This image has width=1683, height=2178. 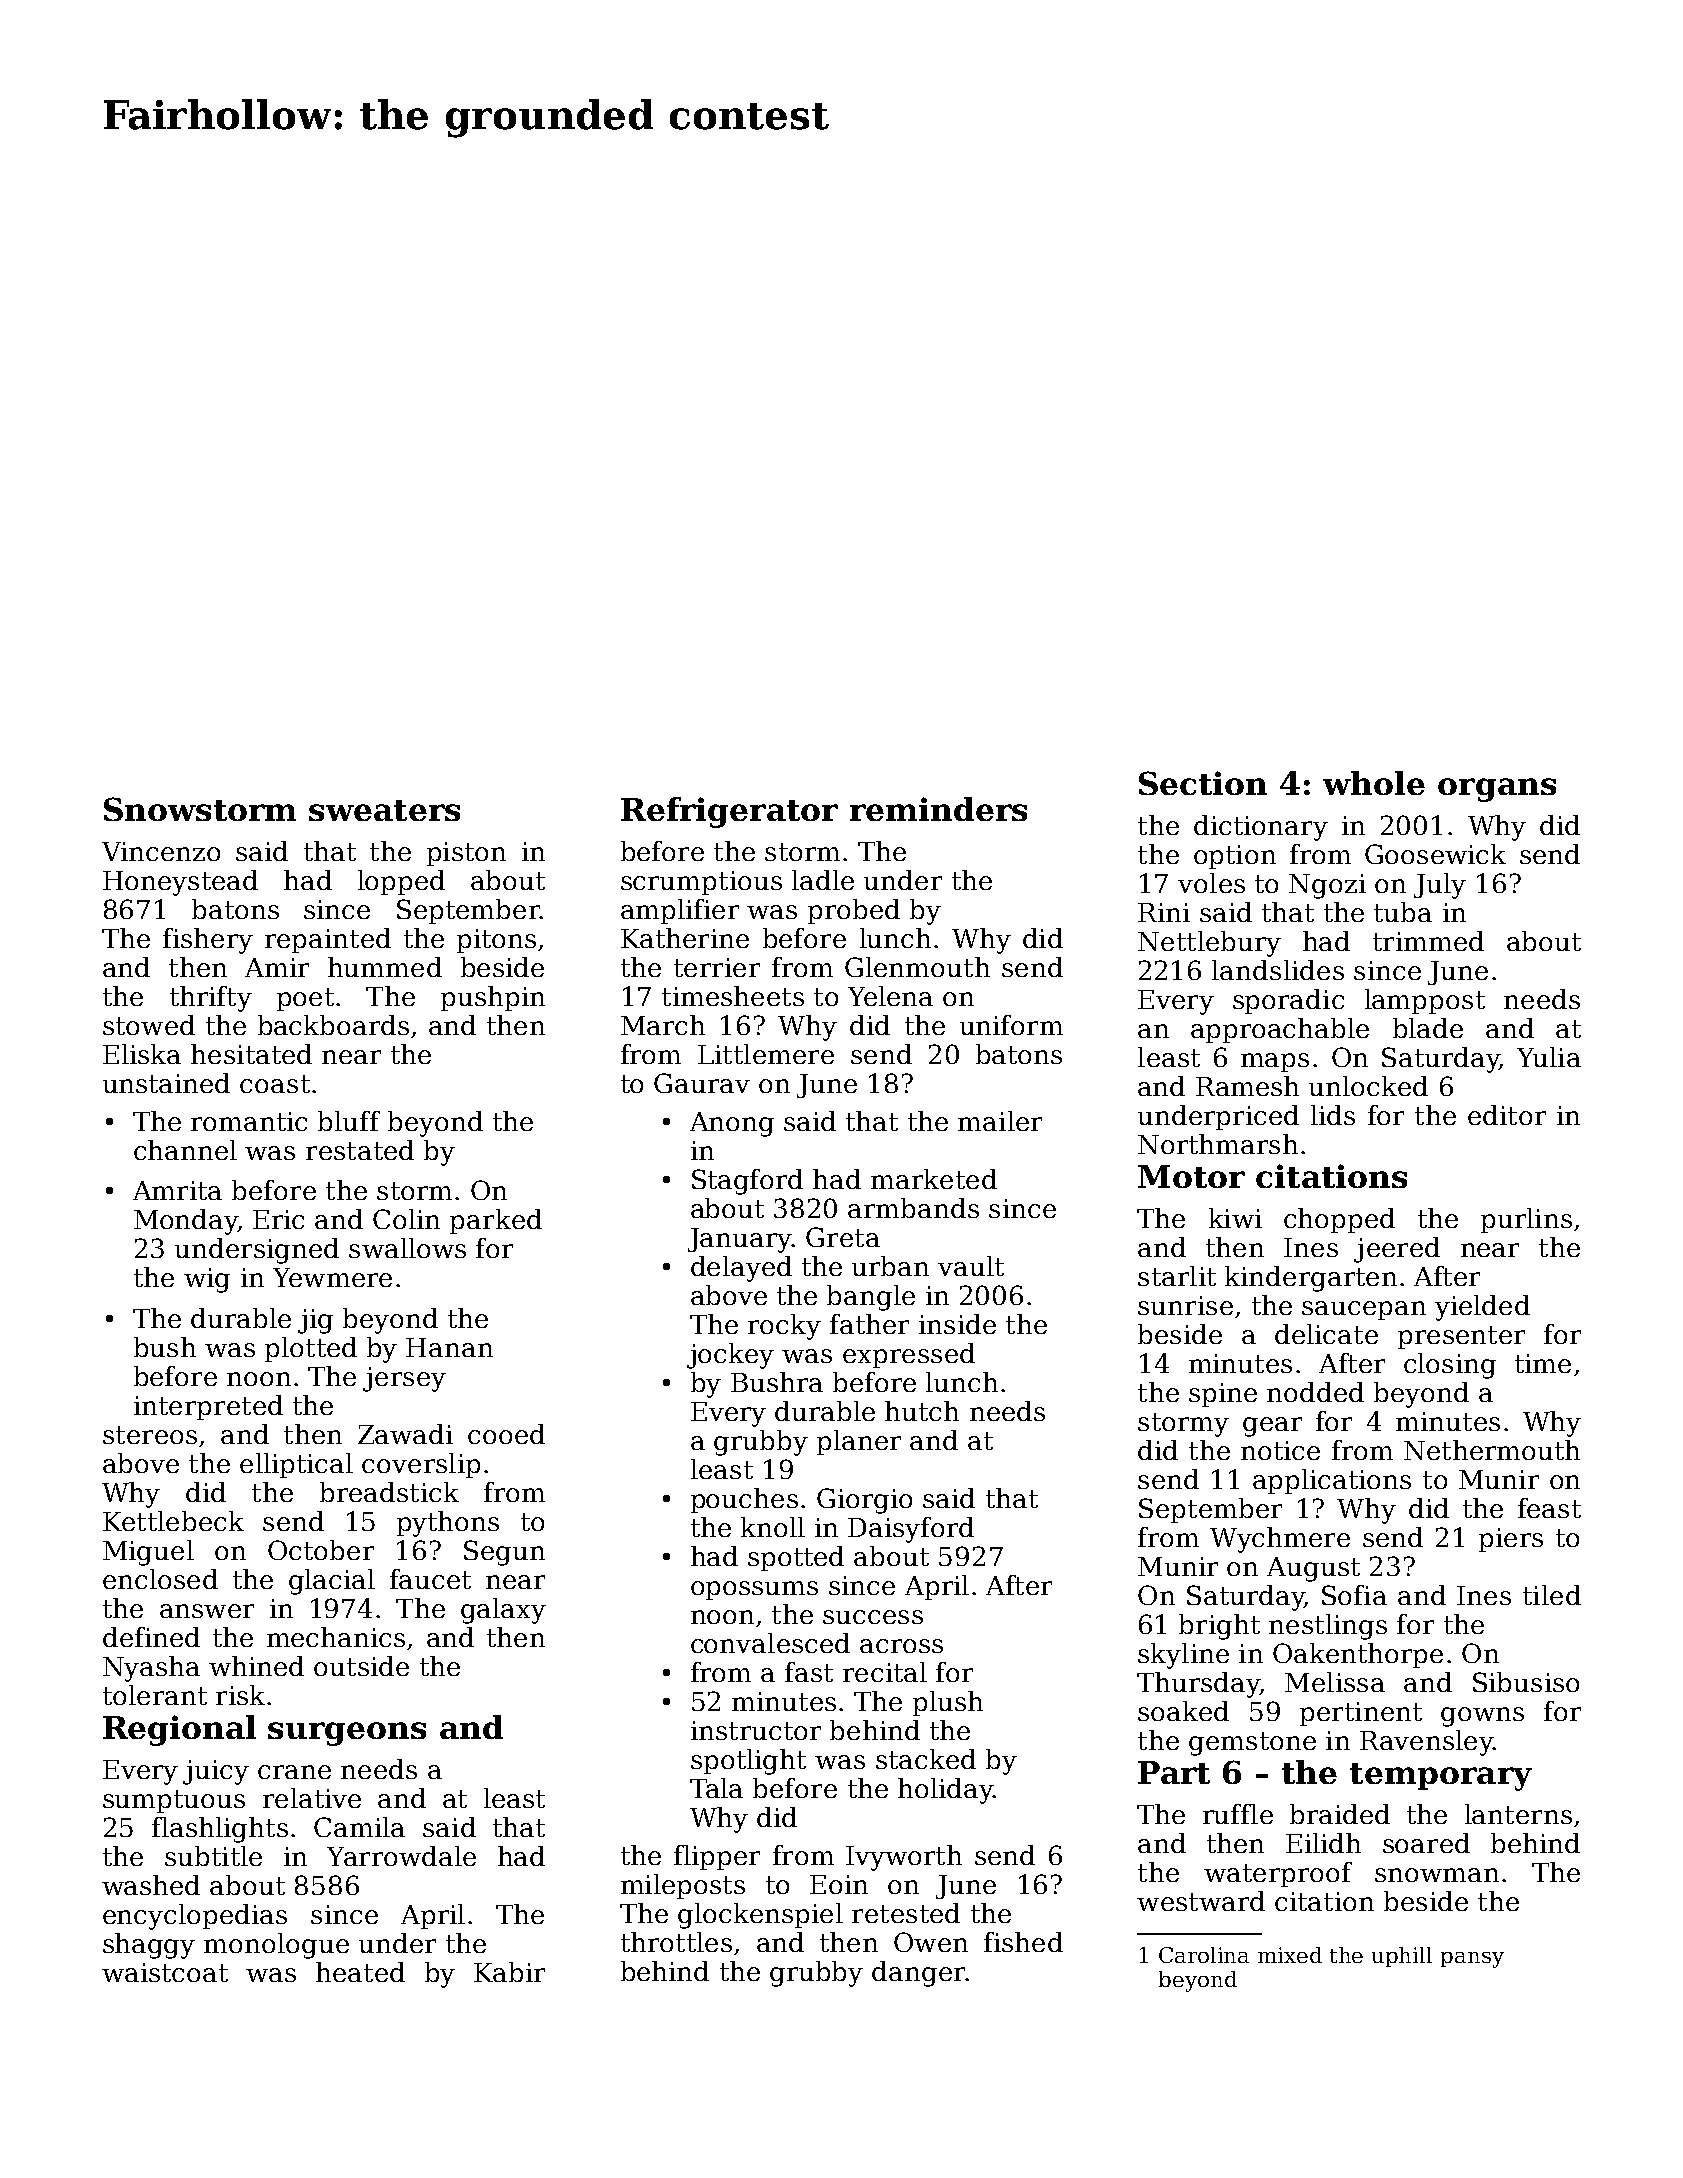 What do you see at coordinates (1497, 790) in the image?
I see `organs` at bounding box center [1497, 790].
